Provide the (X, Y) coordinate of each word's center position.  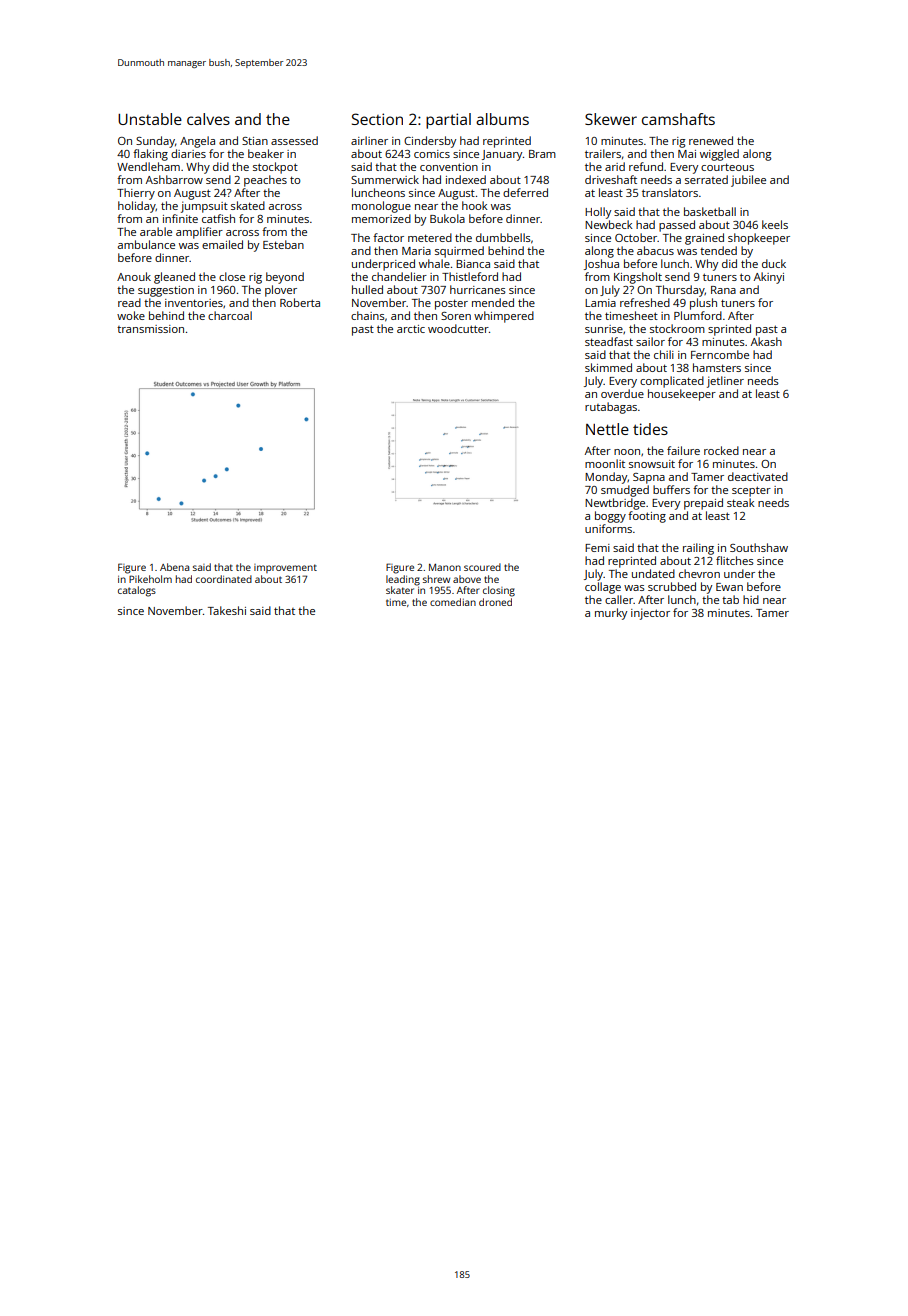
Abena (174, 567)
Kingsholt (638, 278)
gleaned (174, 278)
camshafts (678, 119)
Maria (416, 251)
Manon (445, 567)
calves (208, 119)
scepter (751, 491)
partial (448, 121)
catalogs (137, 591)
